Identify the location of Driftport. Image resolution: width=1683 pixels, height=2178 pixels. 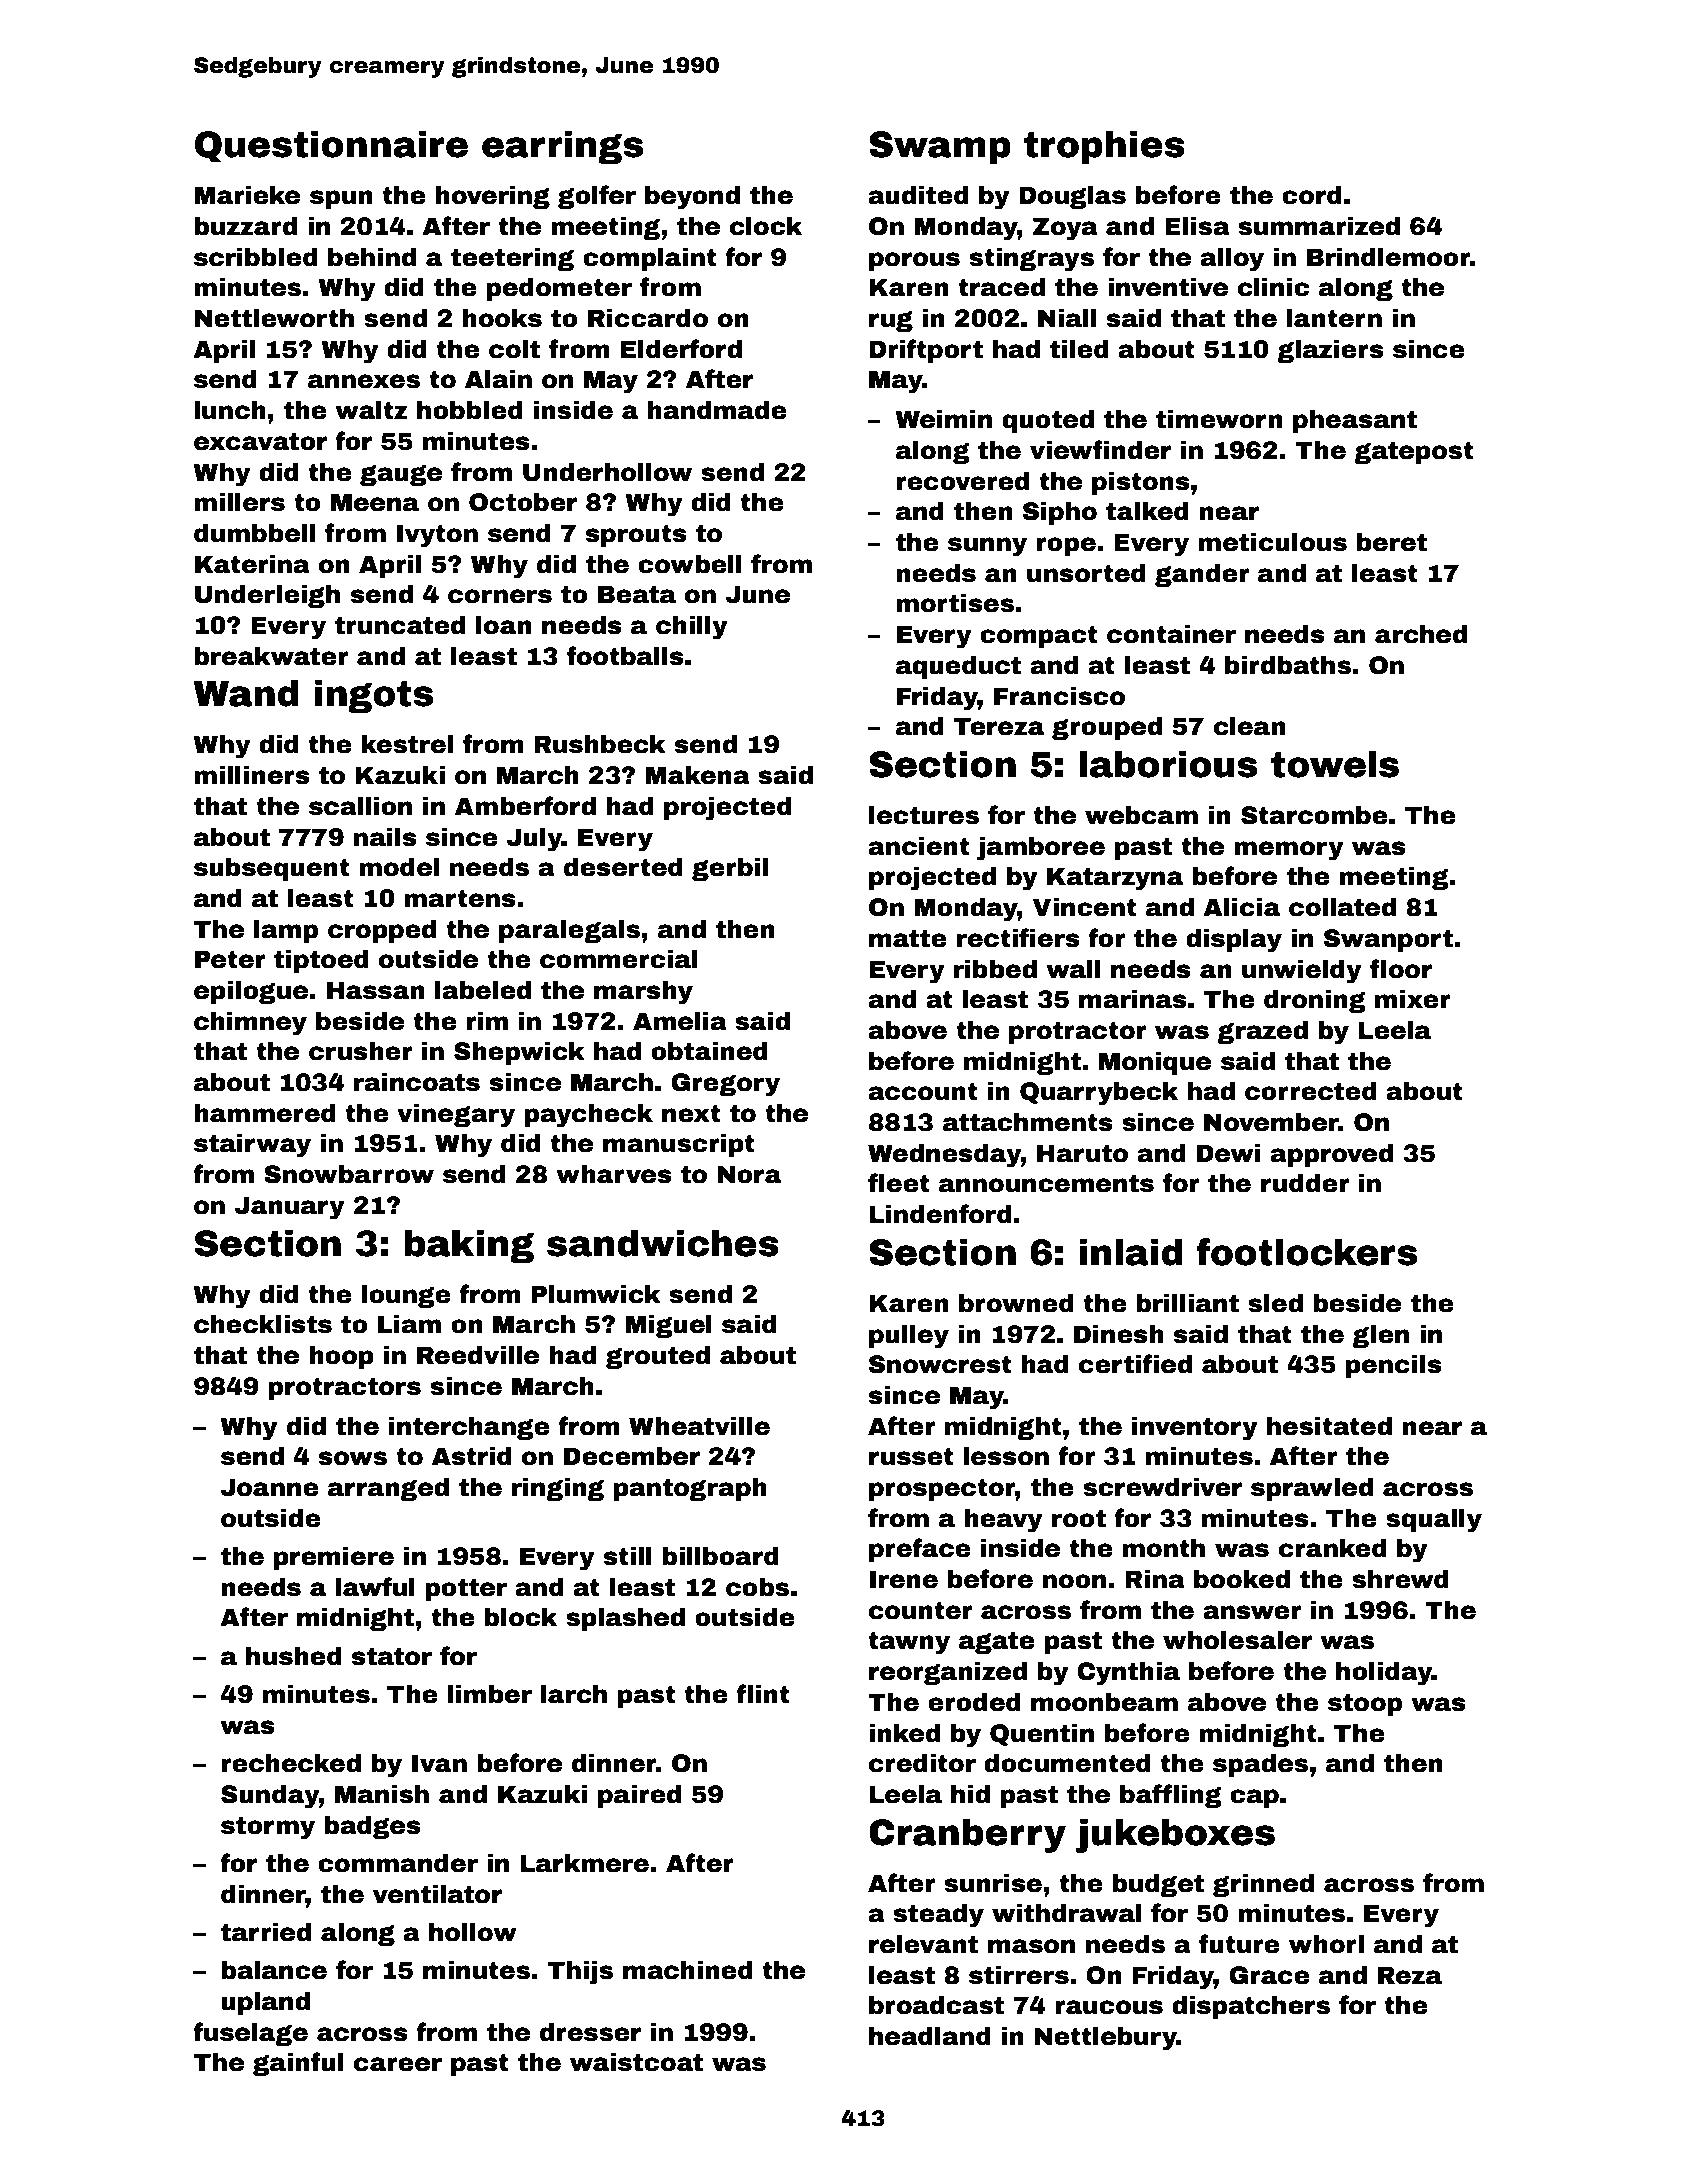
(926, 351).
